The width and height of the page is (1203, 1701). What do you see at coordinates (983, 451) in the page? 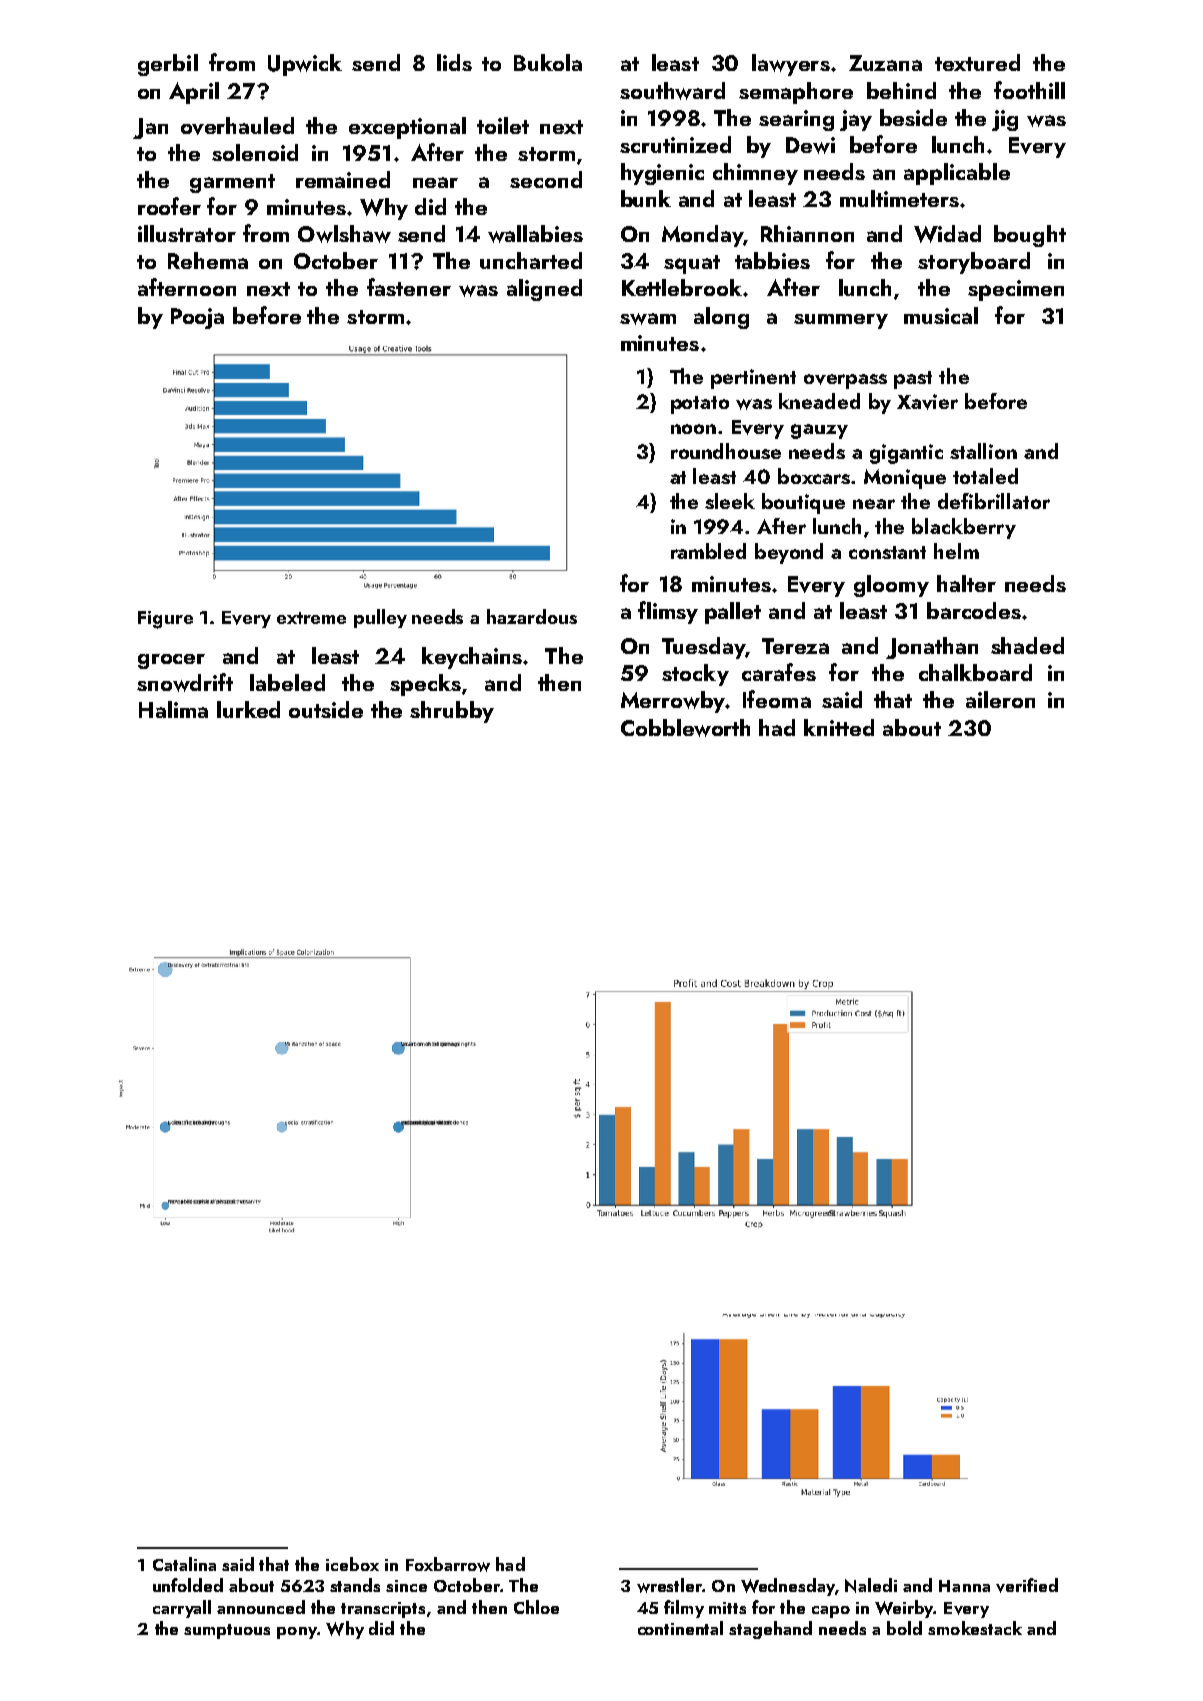
I see `stallion` at bounding box center [983, 451].
